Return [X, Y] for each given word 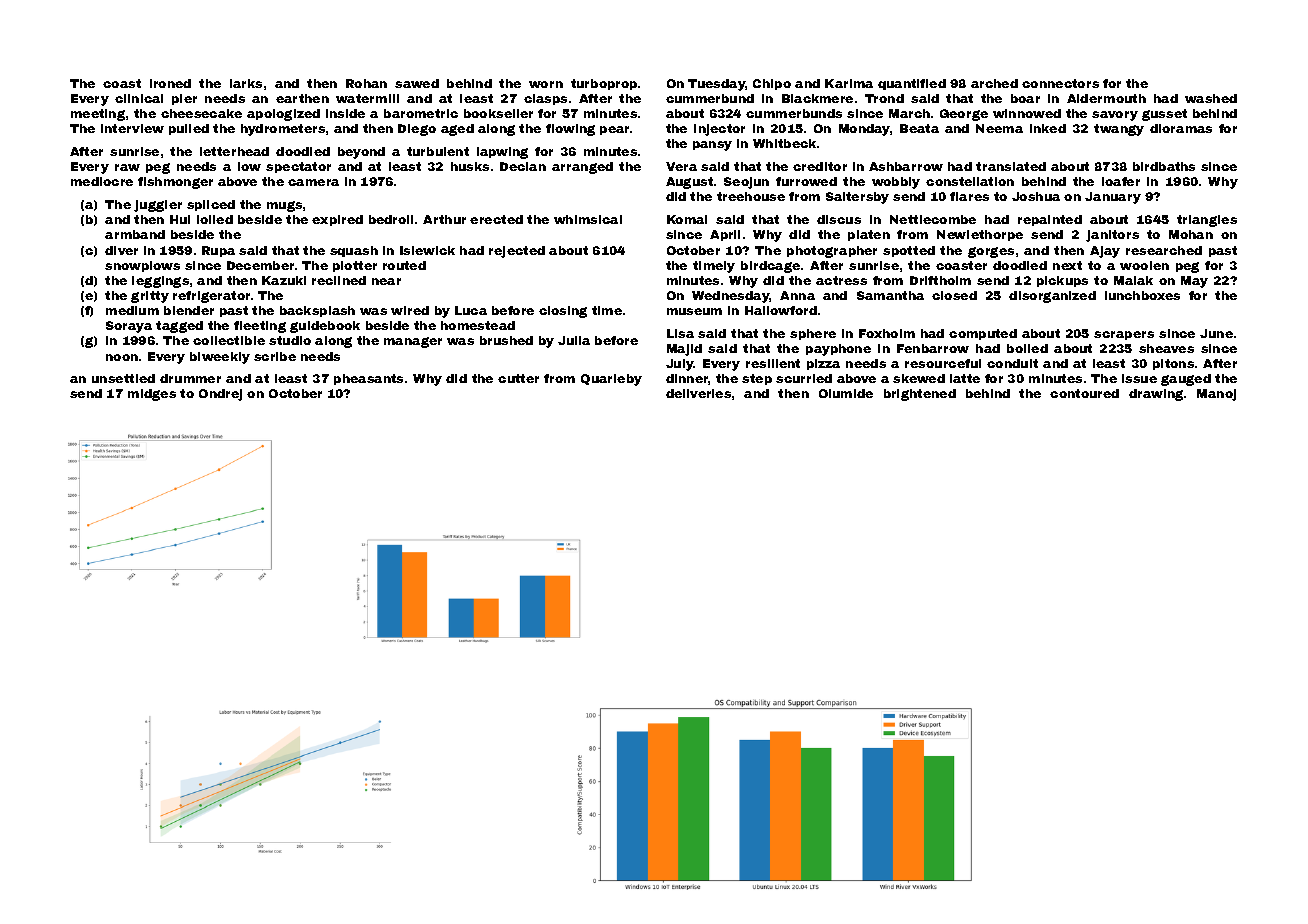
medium [132, 310]
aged [457, 130]
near [386, 281]
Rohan [366, 83]
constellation [970, 181]
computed [983, 334]
